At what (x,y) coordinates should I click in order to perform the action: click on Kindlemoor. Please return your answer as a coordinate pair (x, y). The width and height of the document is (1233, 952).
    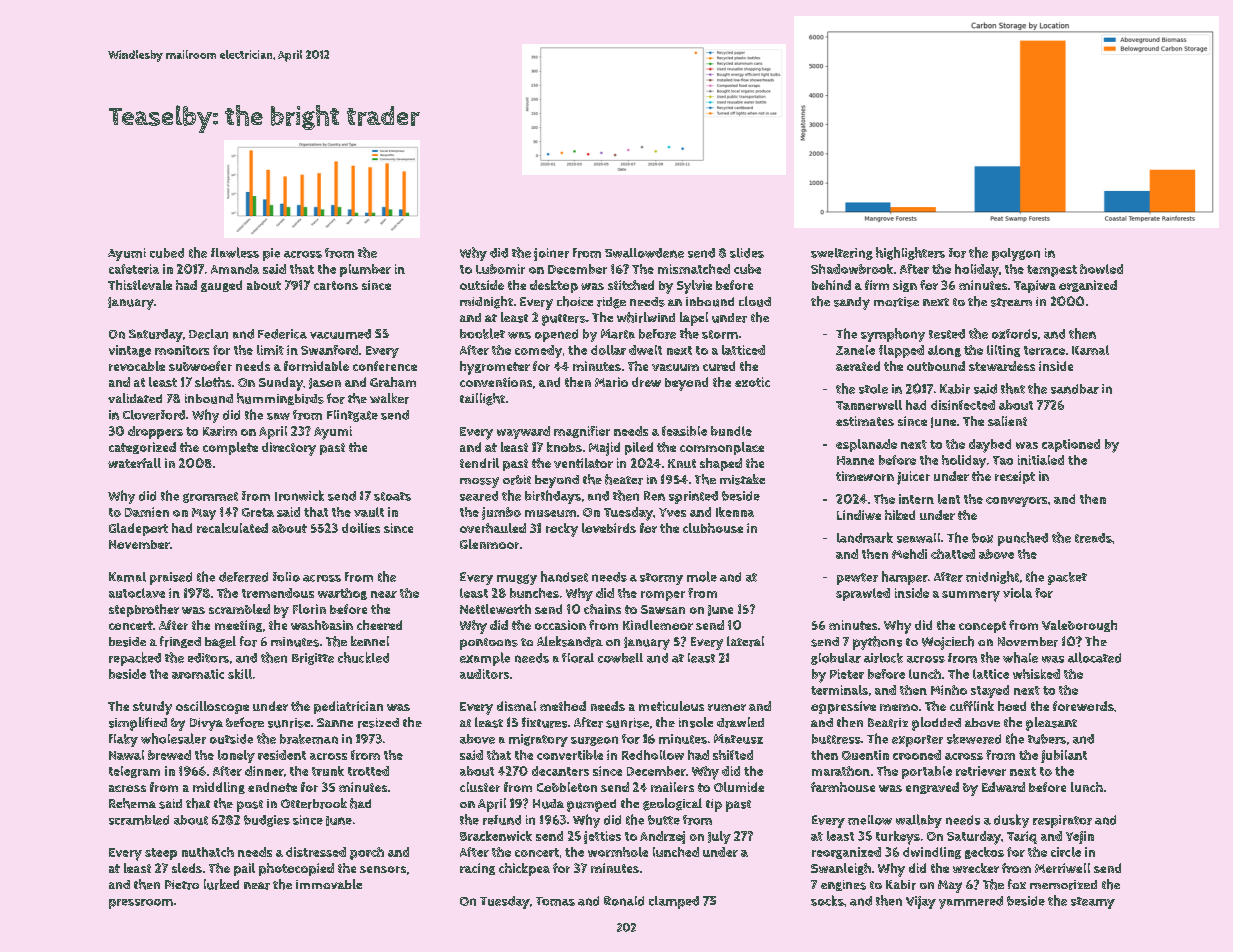
    Looking at the image, I should click on (658, 625).
